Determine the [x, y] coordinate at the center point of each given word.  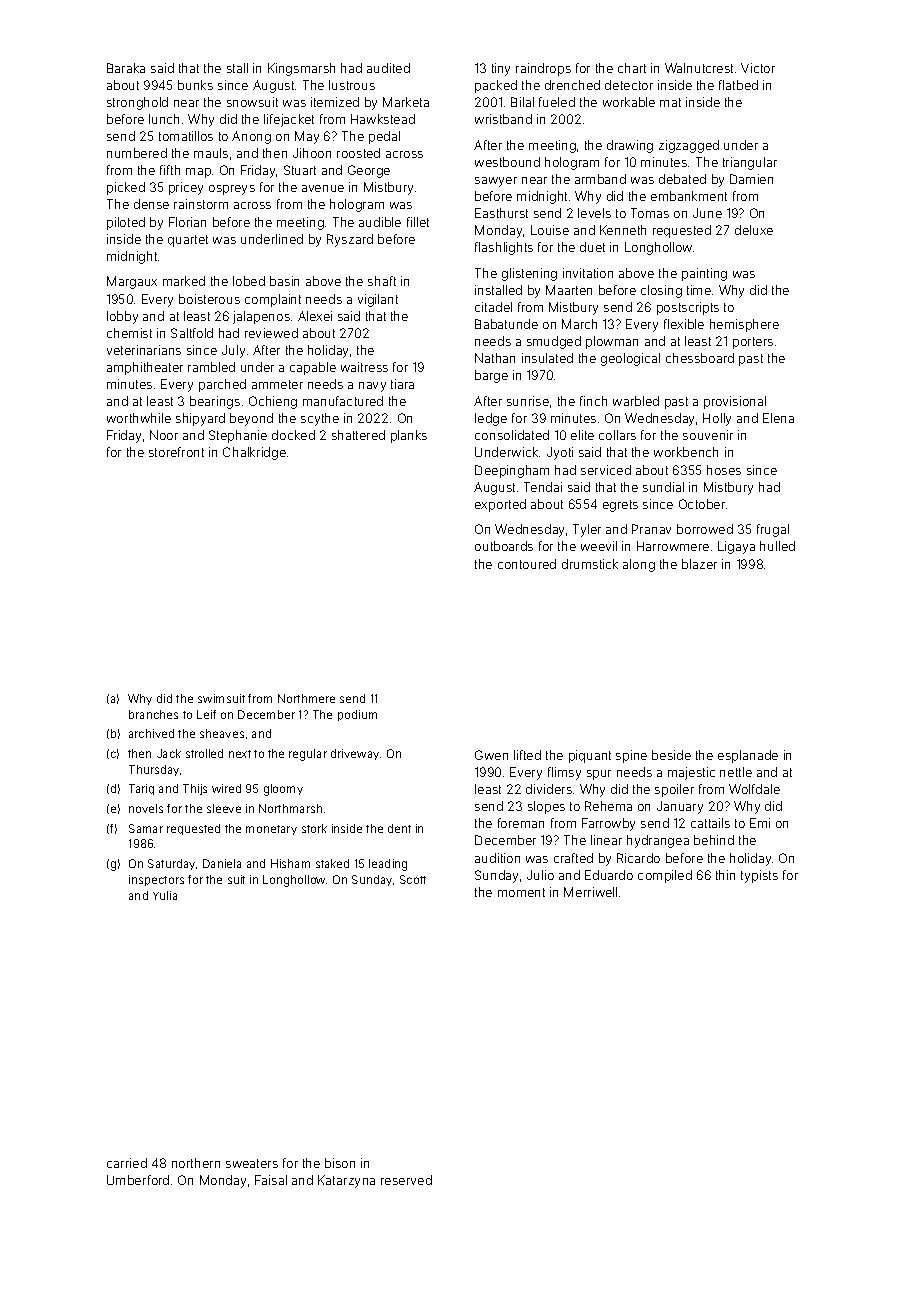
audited [388, 68]
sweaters [252, 1163]
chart [632, 68]
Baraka [126, 68]
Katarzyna [346, 1181]
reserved [406, 1180]
